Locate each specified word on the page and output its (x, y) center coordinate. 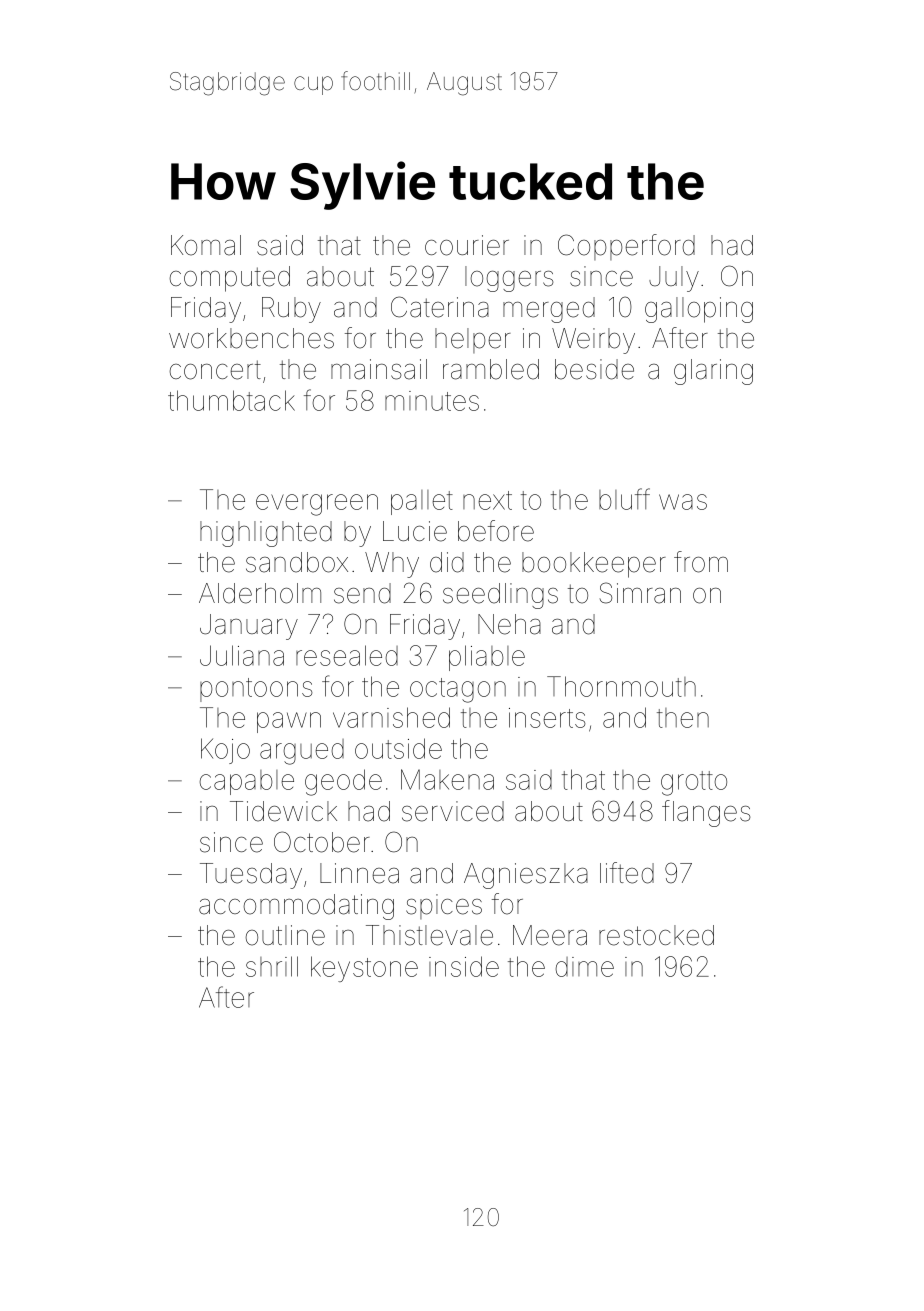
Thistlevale (429, 935)
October (322, 842)
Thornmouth (621, 686)
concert (215, 370)
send (362, 593)
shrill (272, 966)
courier (467, 245)
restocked (656, 935)
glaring (713, 372)
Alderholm (260, 593)
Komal (206, 245)
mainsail (379, 369)
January (249, 627)
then (683, 718)
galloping (699, 310)
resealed (347, 655)
